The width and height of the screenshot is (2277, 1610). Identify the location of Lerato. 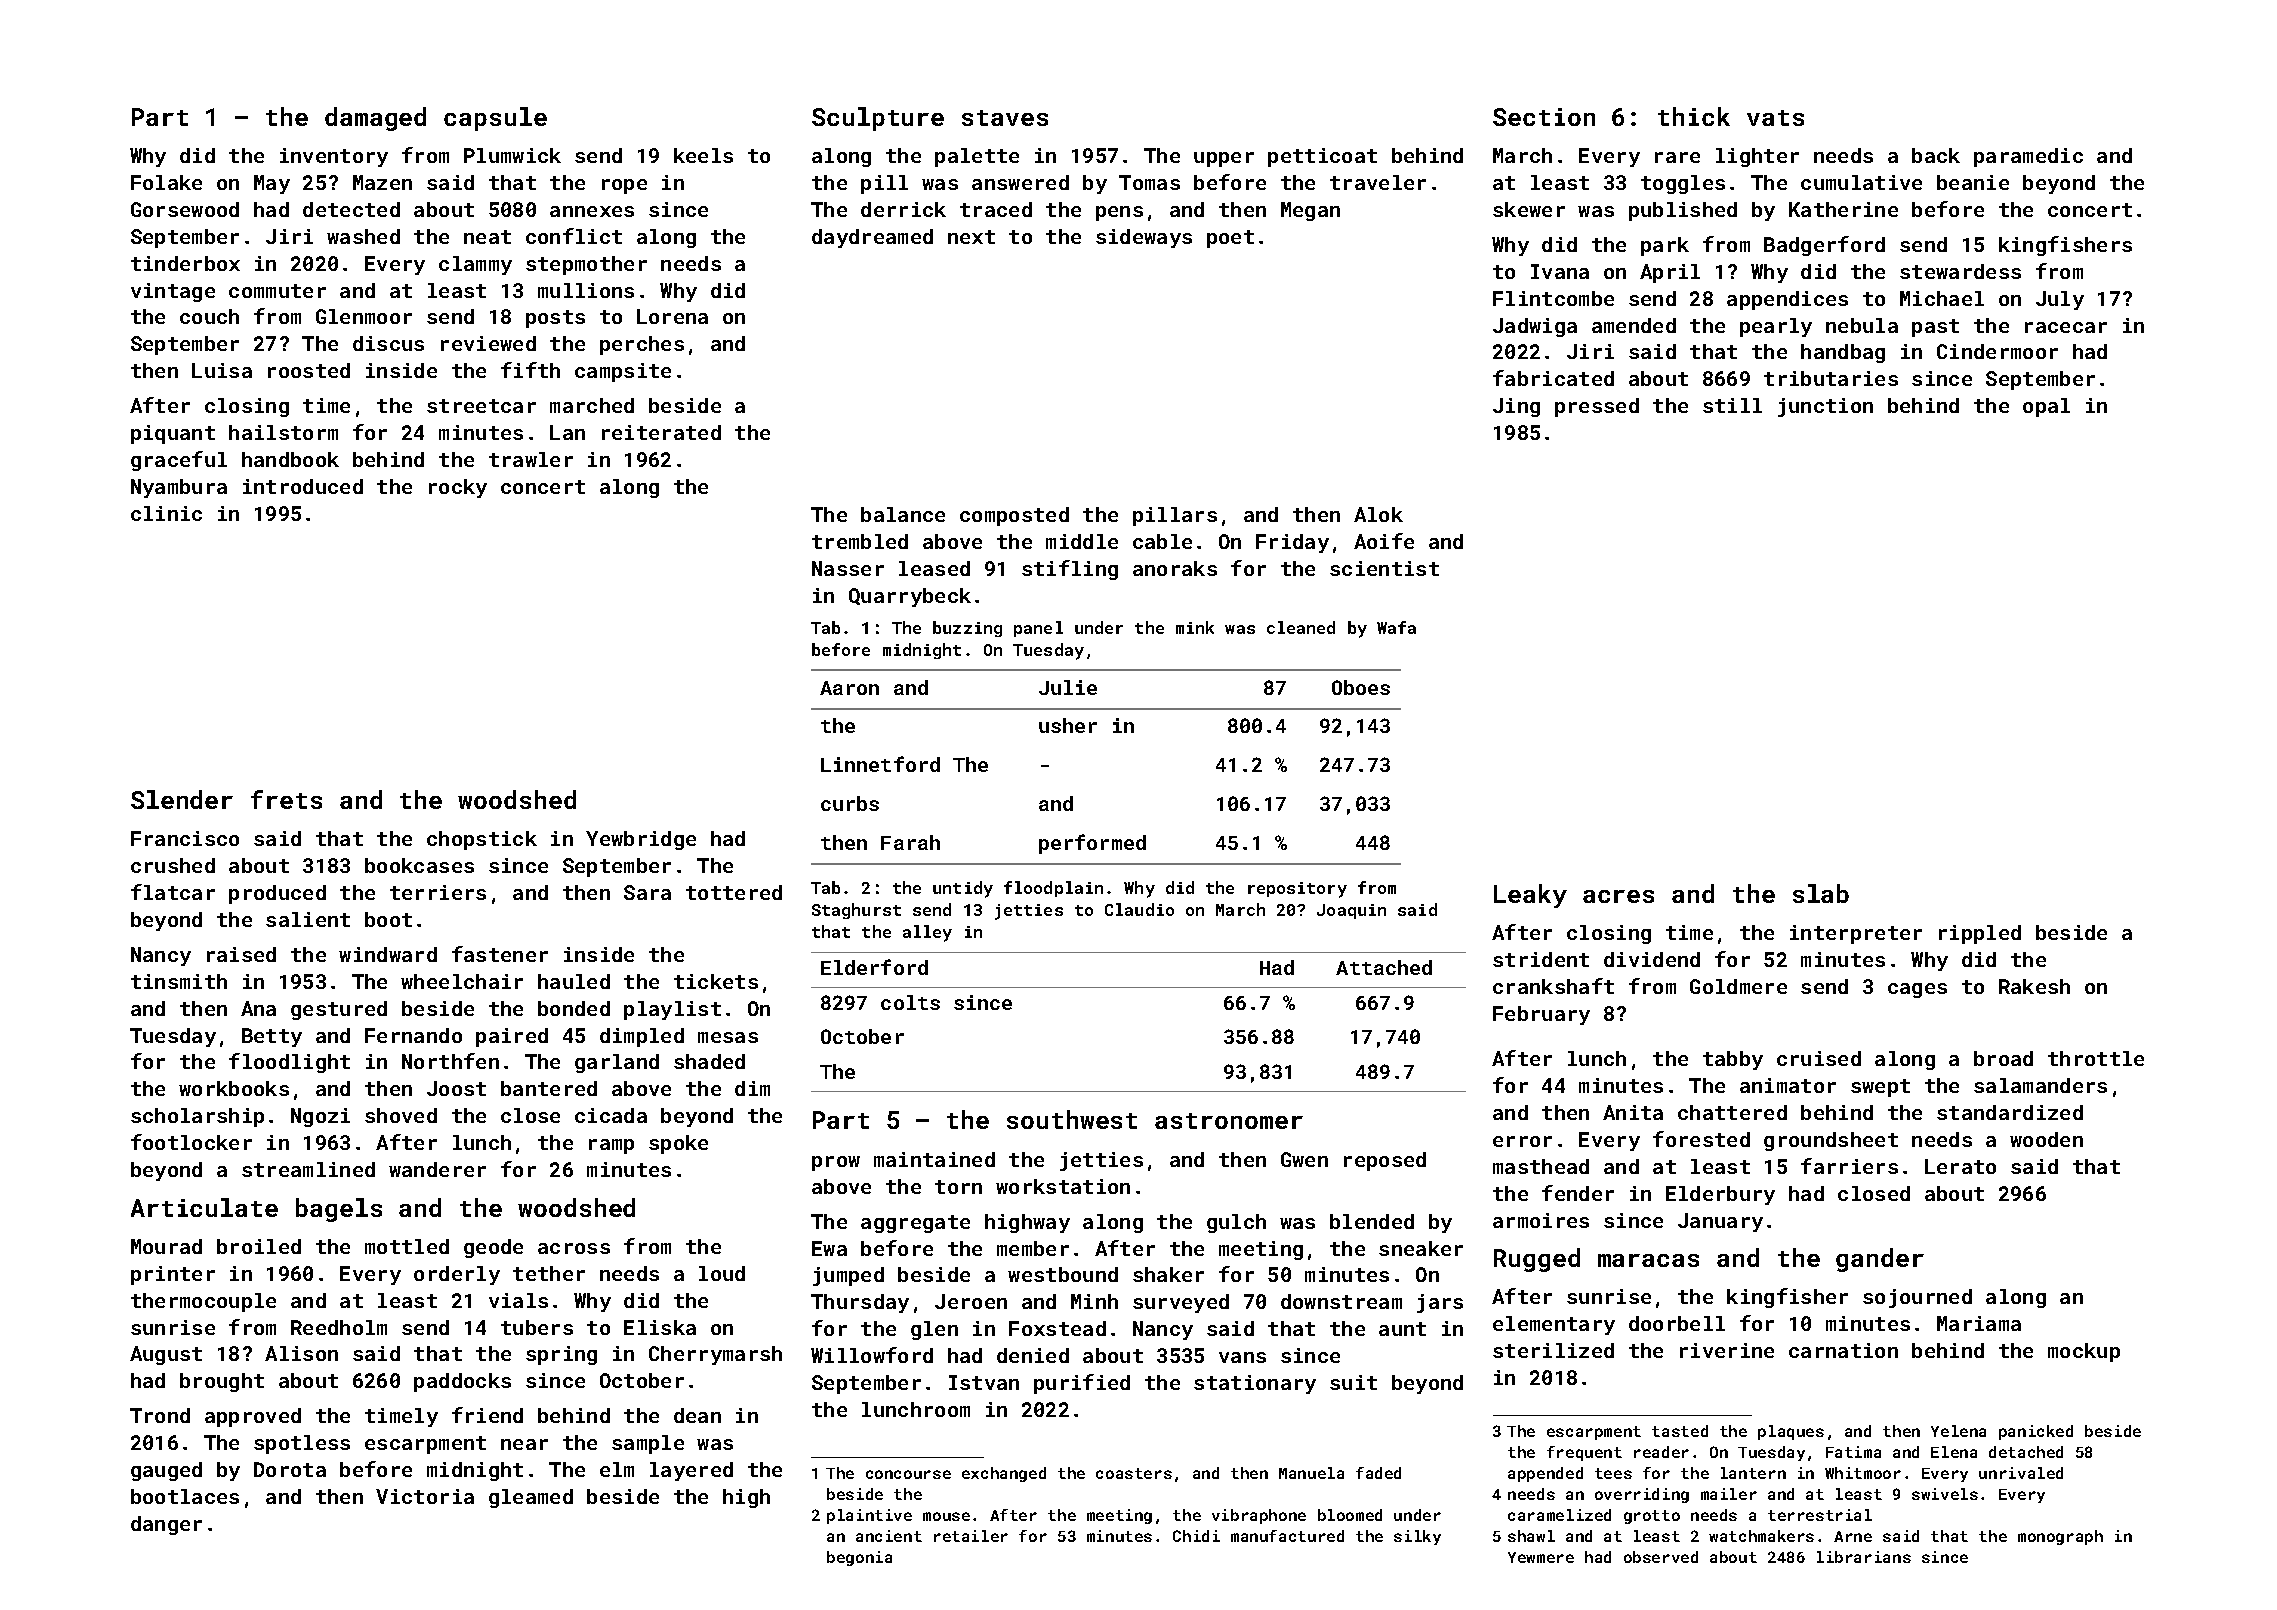
(1960, 1166).
